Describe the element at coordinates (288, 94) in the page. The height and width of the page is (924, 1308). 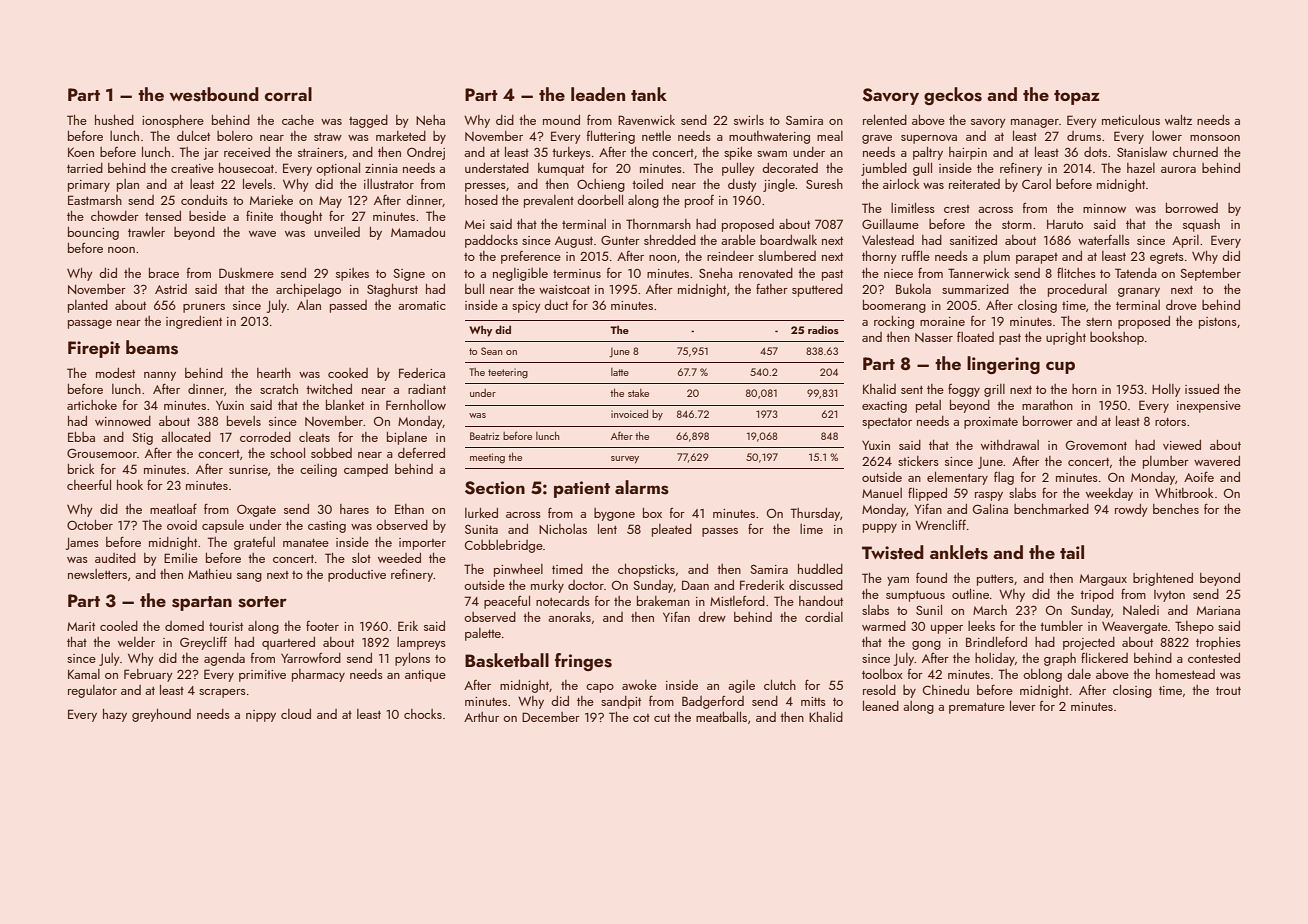
I see `corral` at that location.
